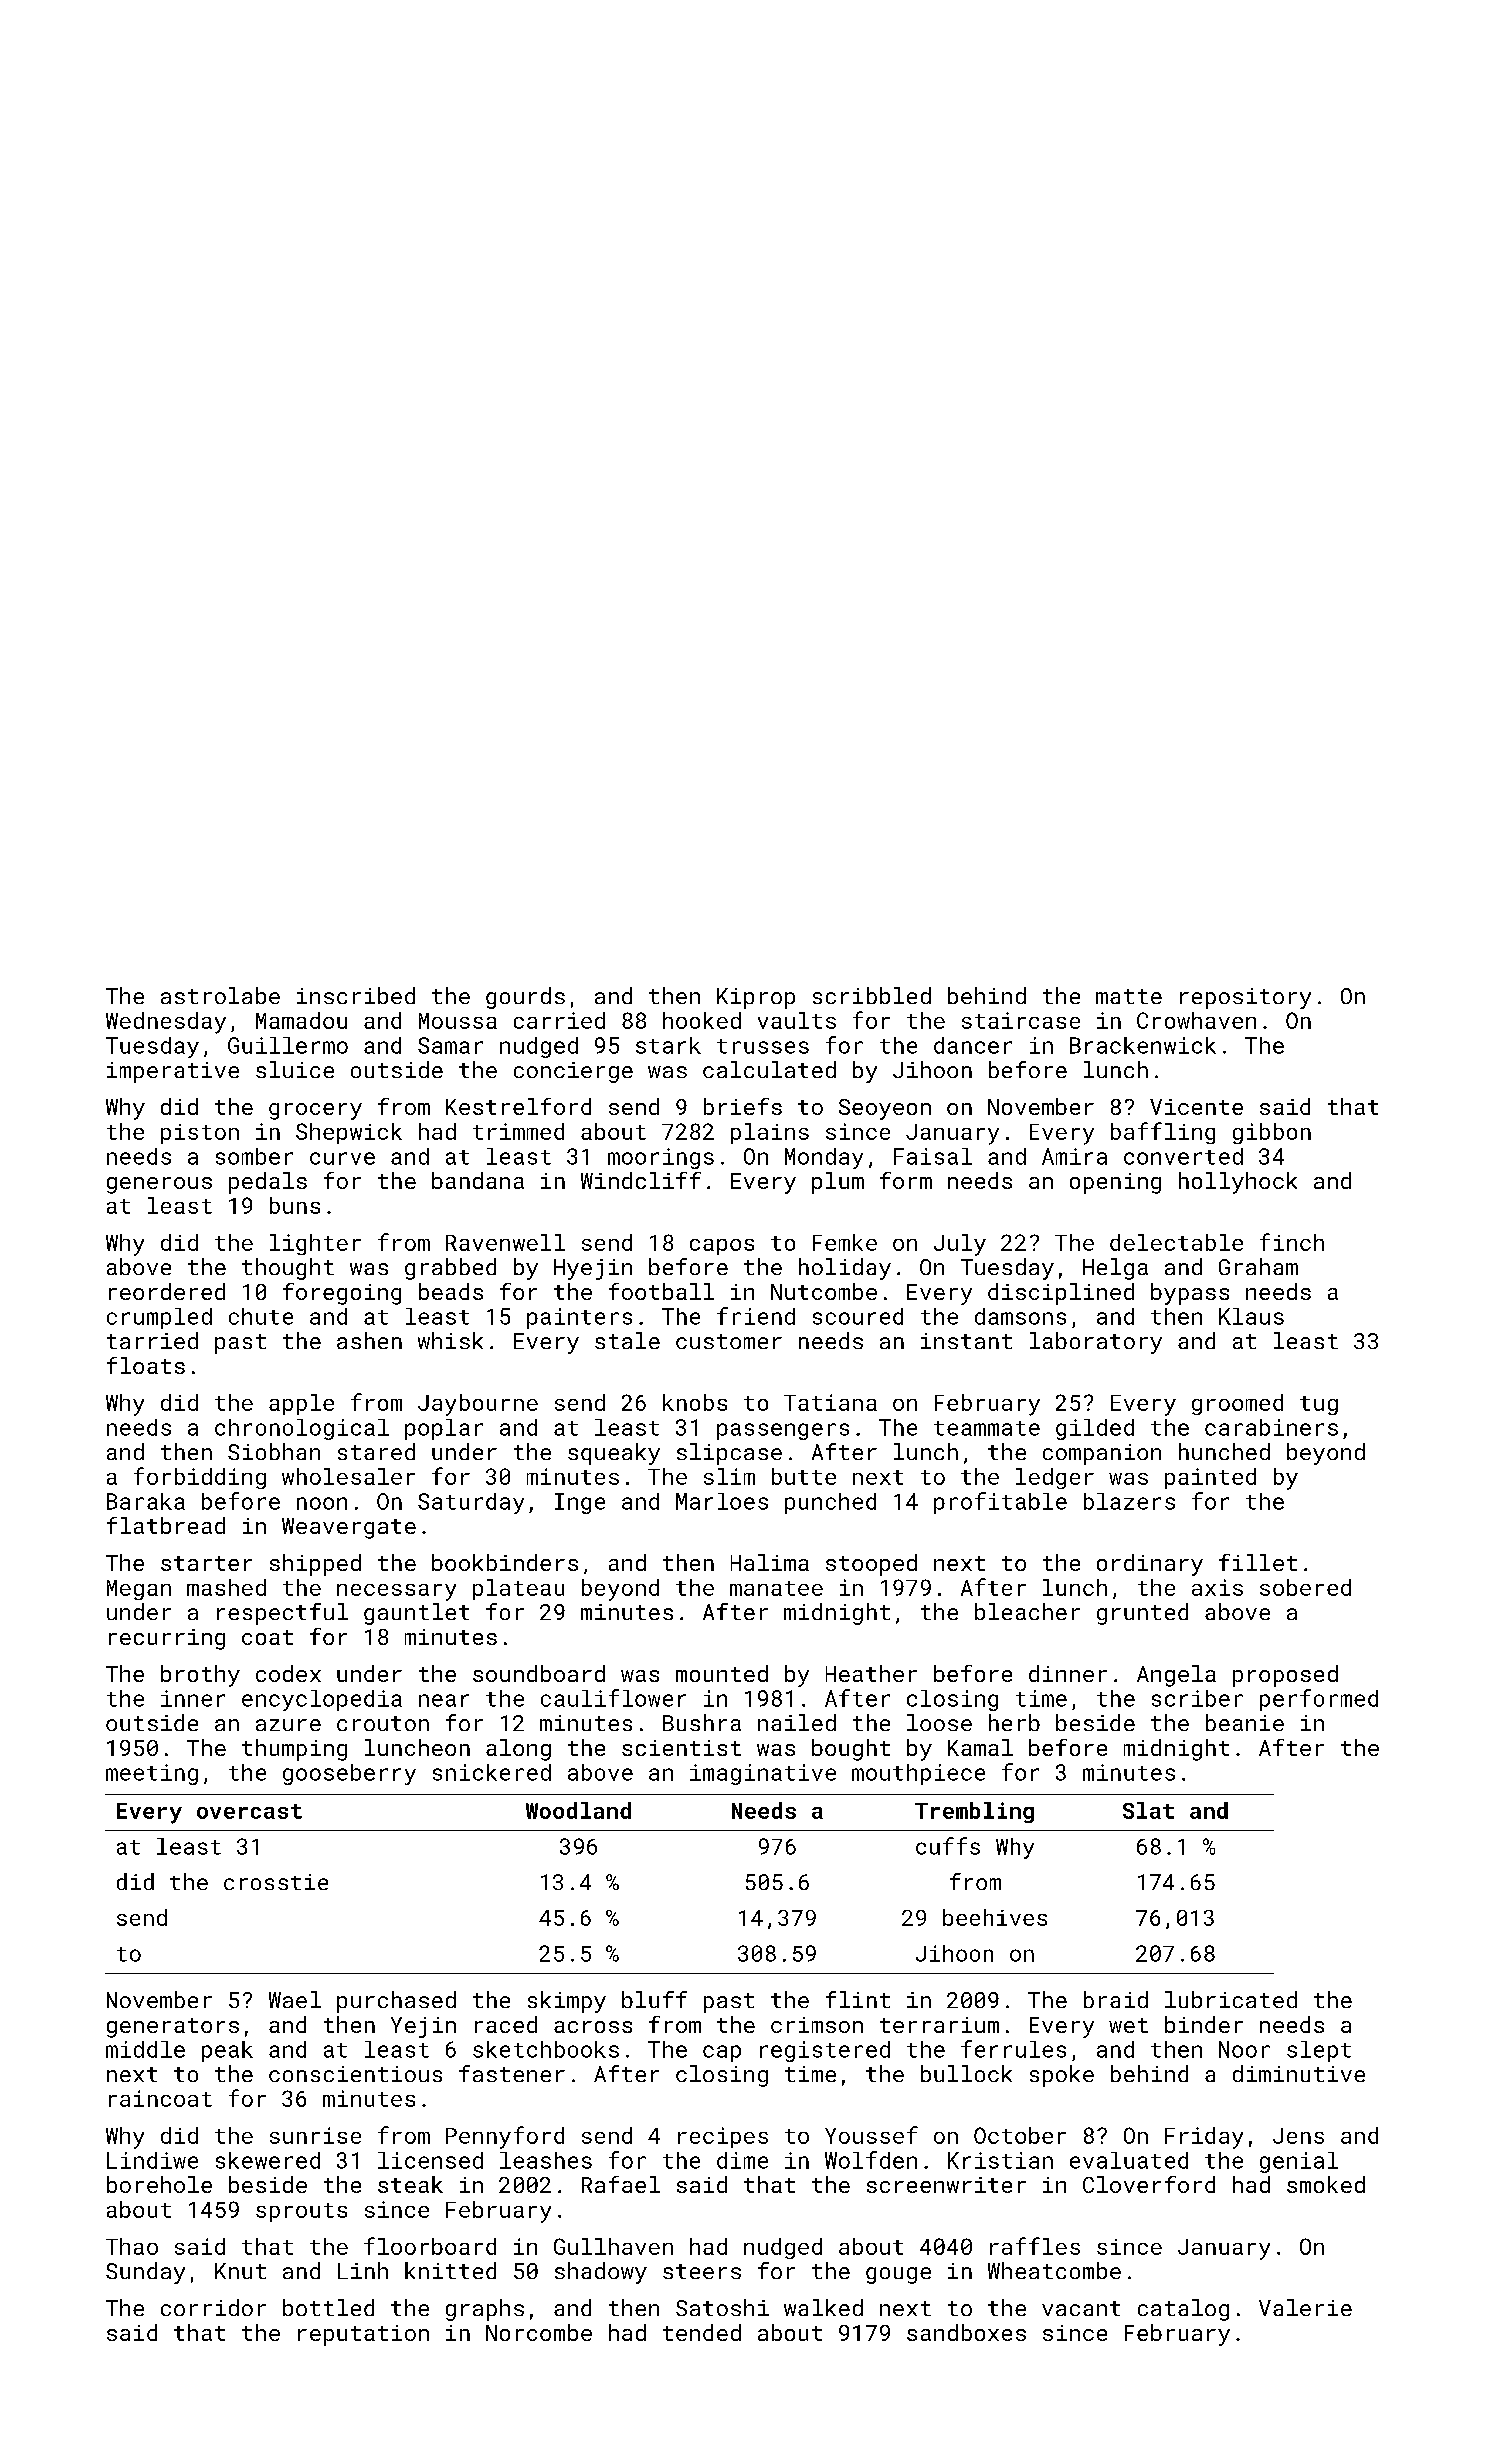  I want to click on sunrise, so click(315, 2135).
